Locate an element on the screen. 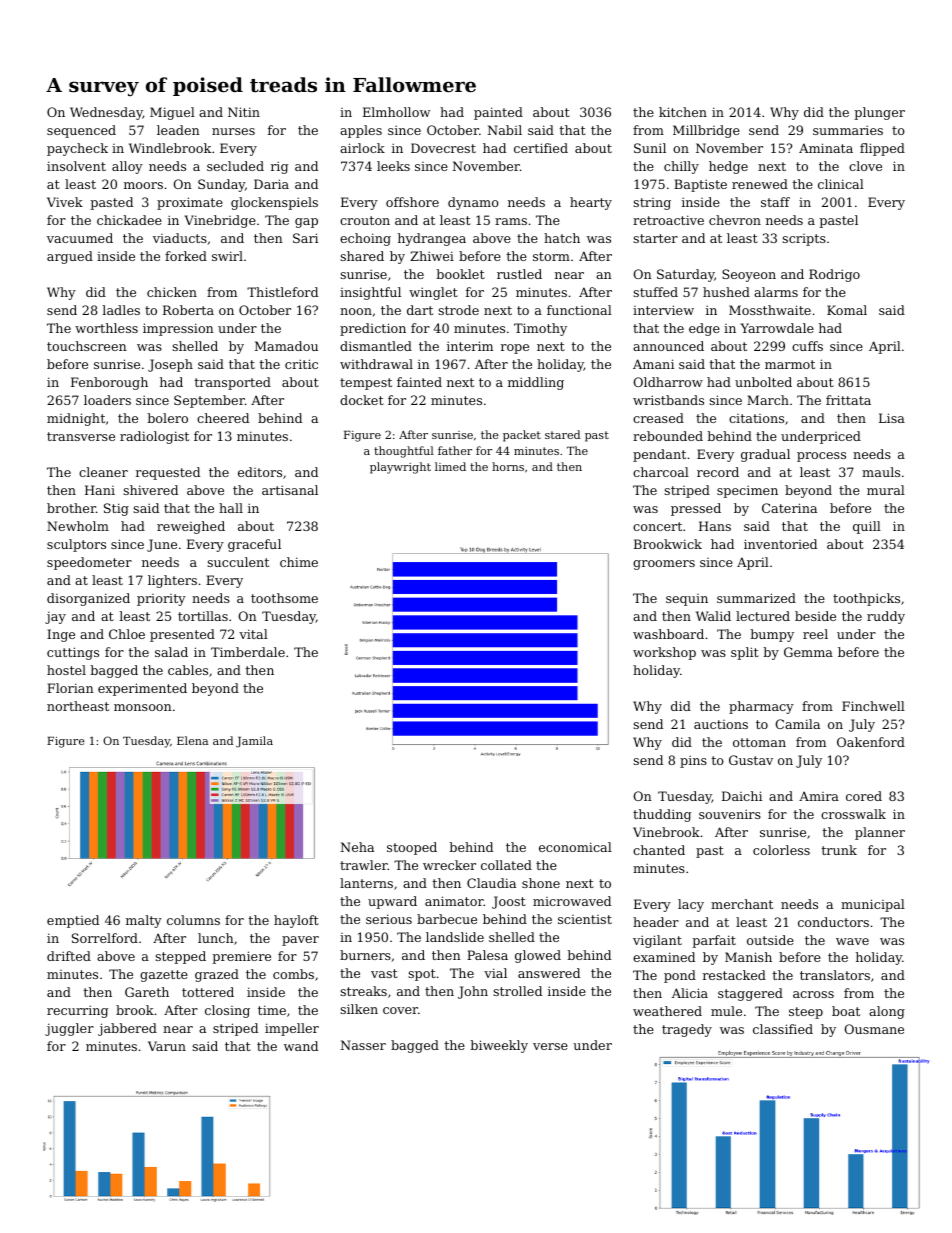 The height and width of the screenshot is (1233, 952). Elmhollow is located at coordinates (396, 112).
